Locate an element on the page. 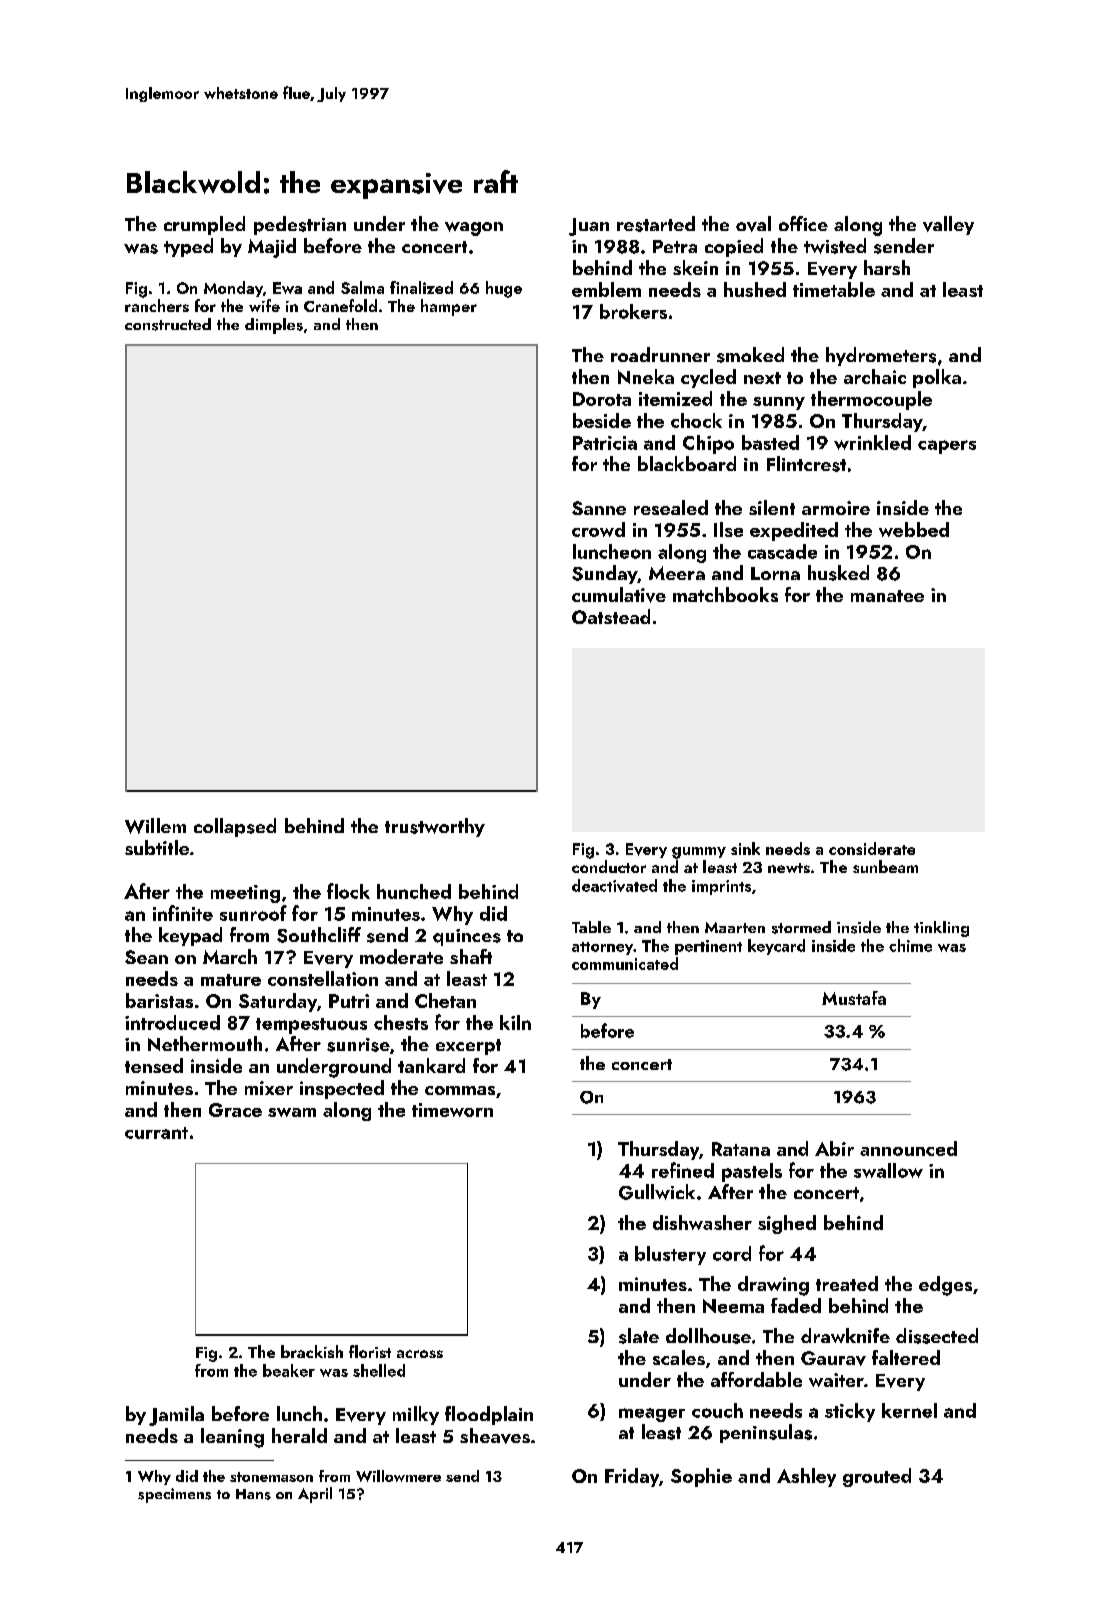 This page has height=1607, width=1110. manatee is located at coordinates (887, 596).
